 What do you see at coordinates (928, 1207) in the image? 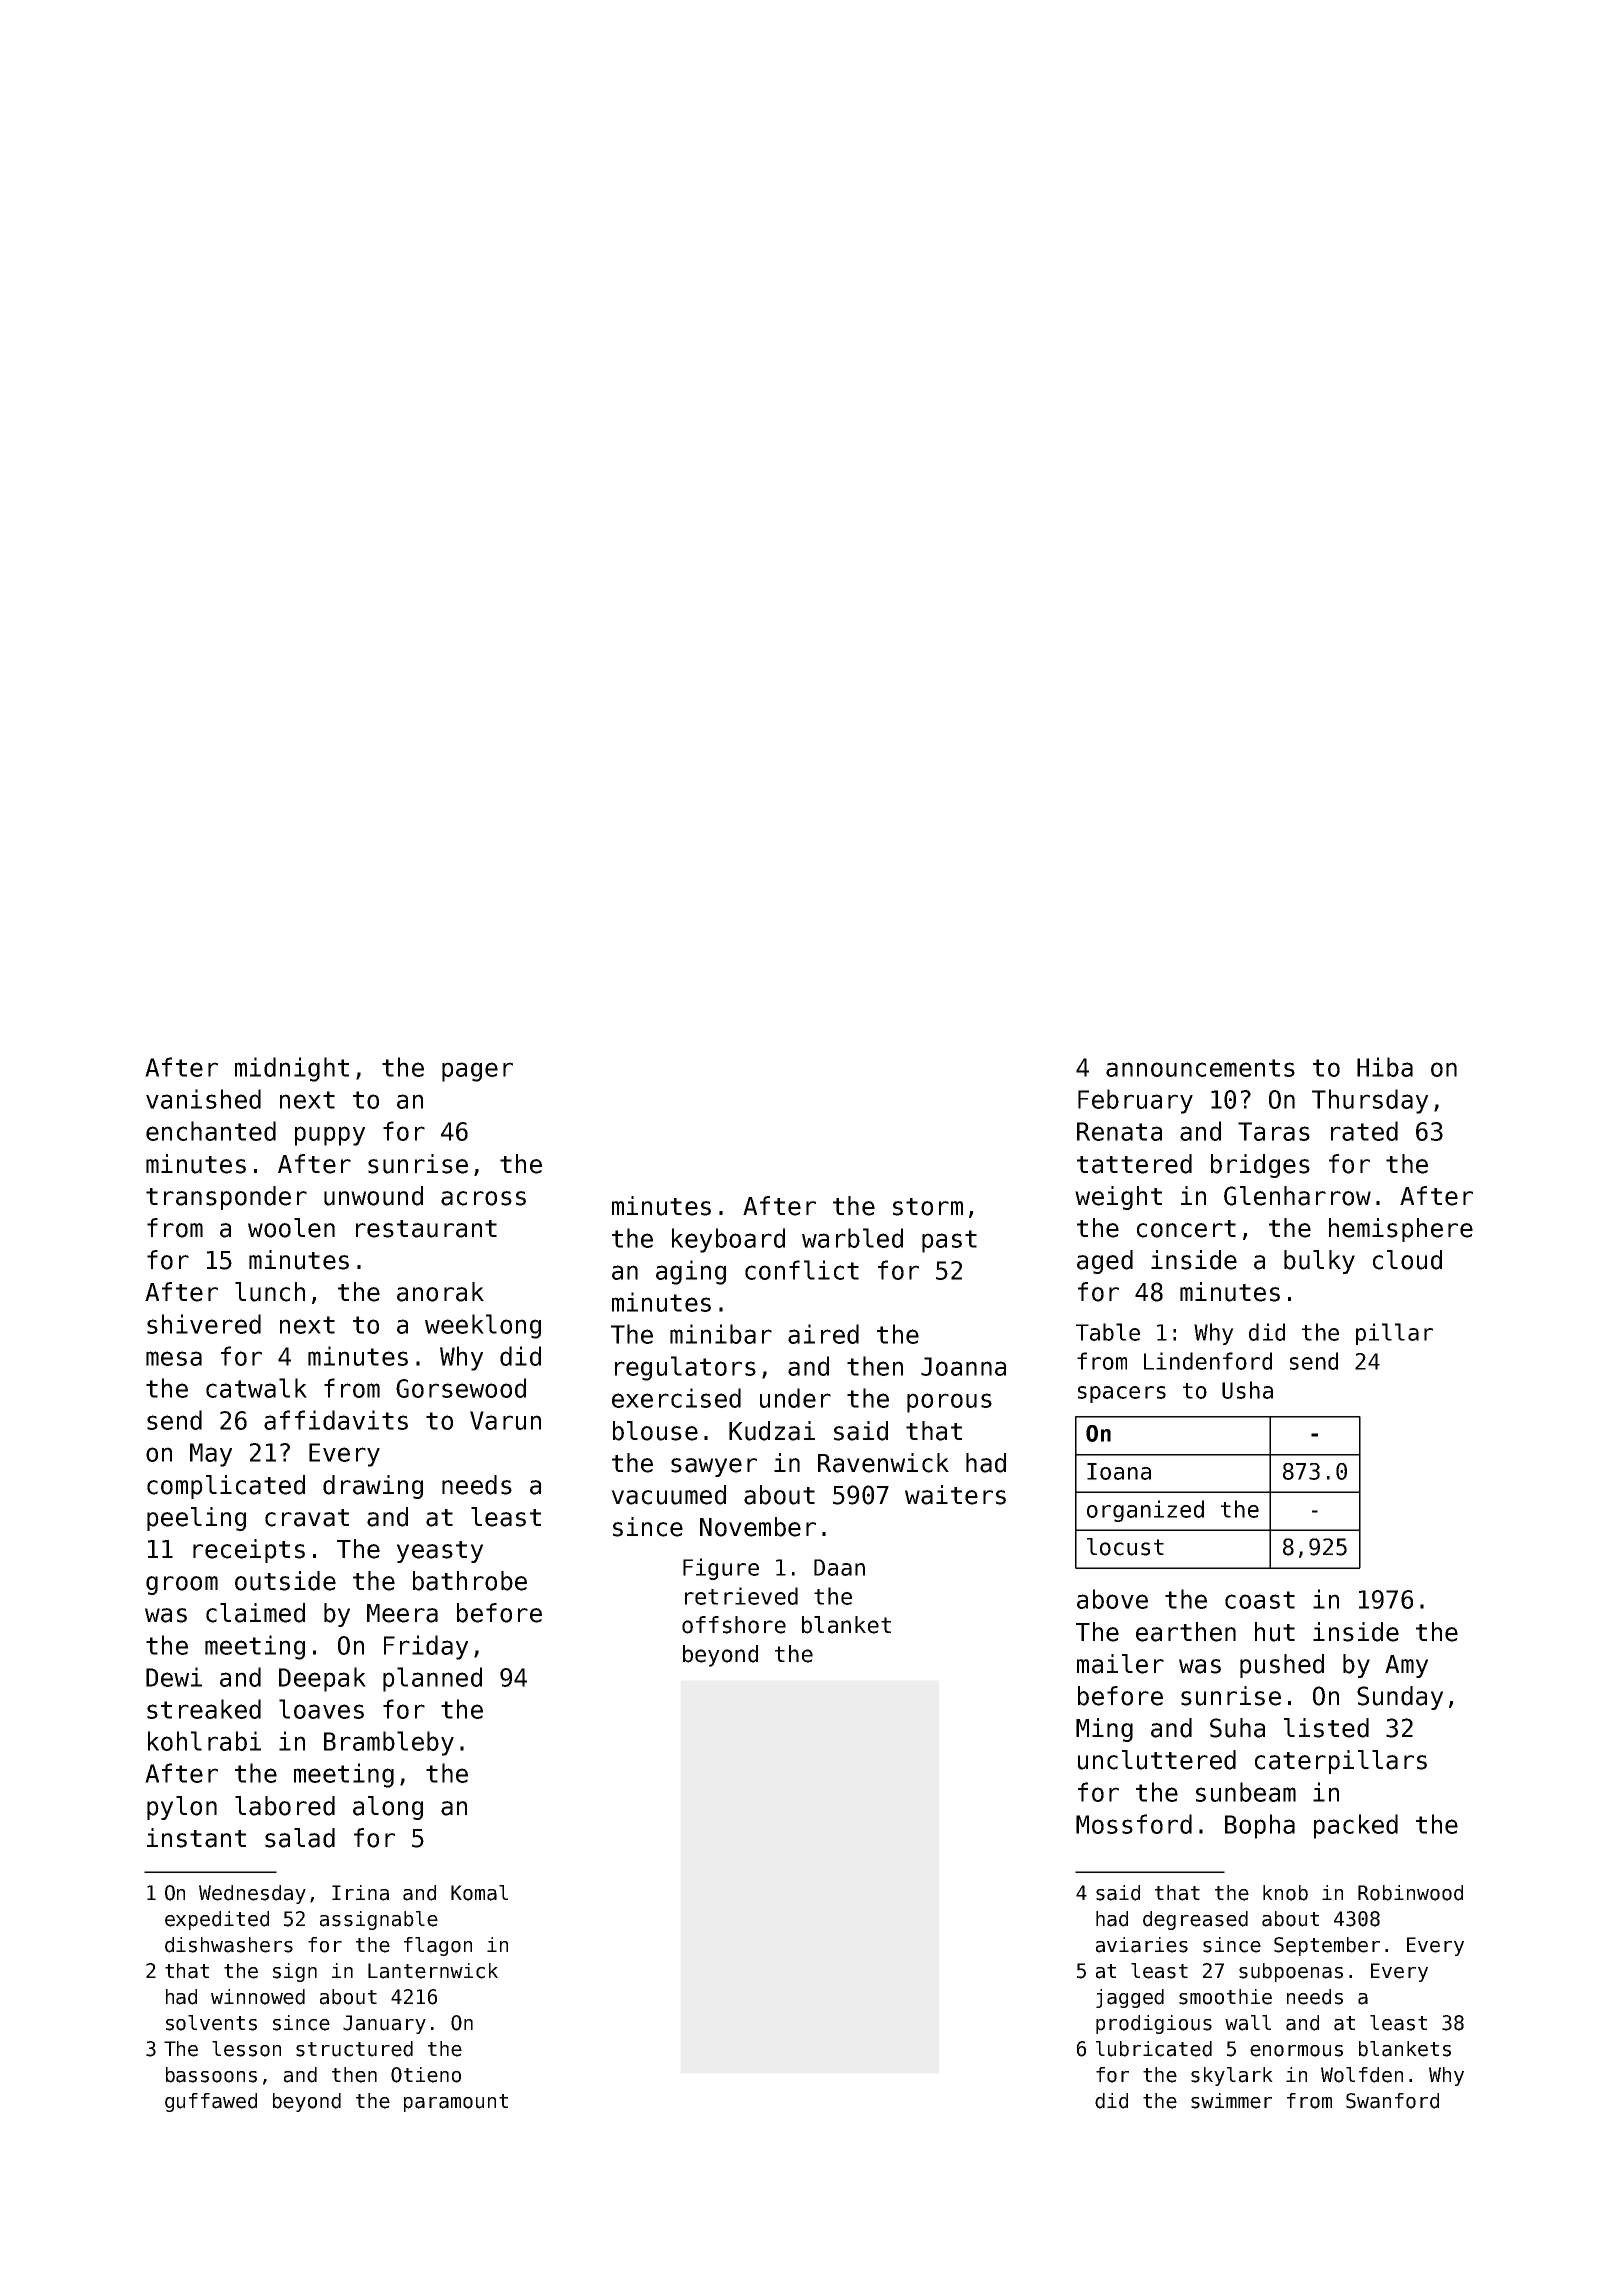
I see `storm` at bounding box center [928, 1207].
